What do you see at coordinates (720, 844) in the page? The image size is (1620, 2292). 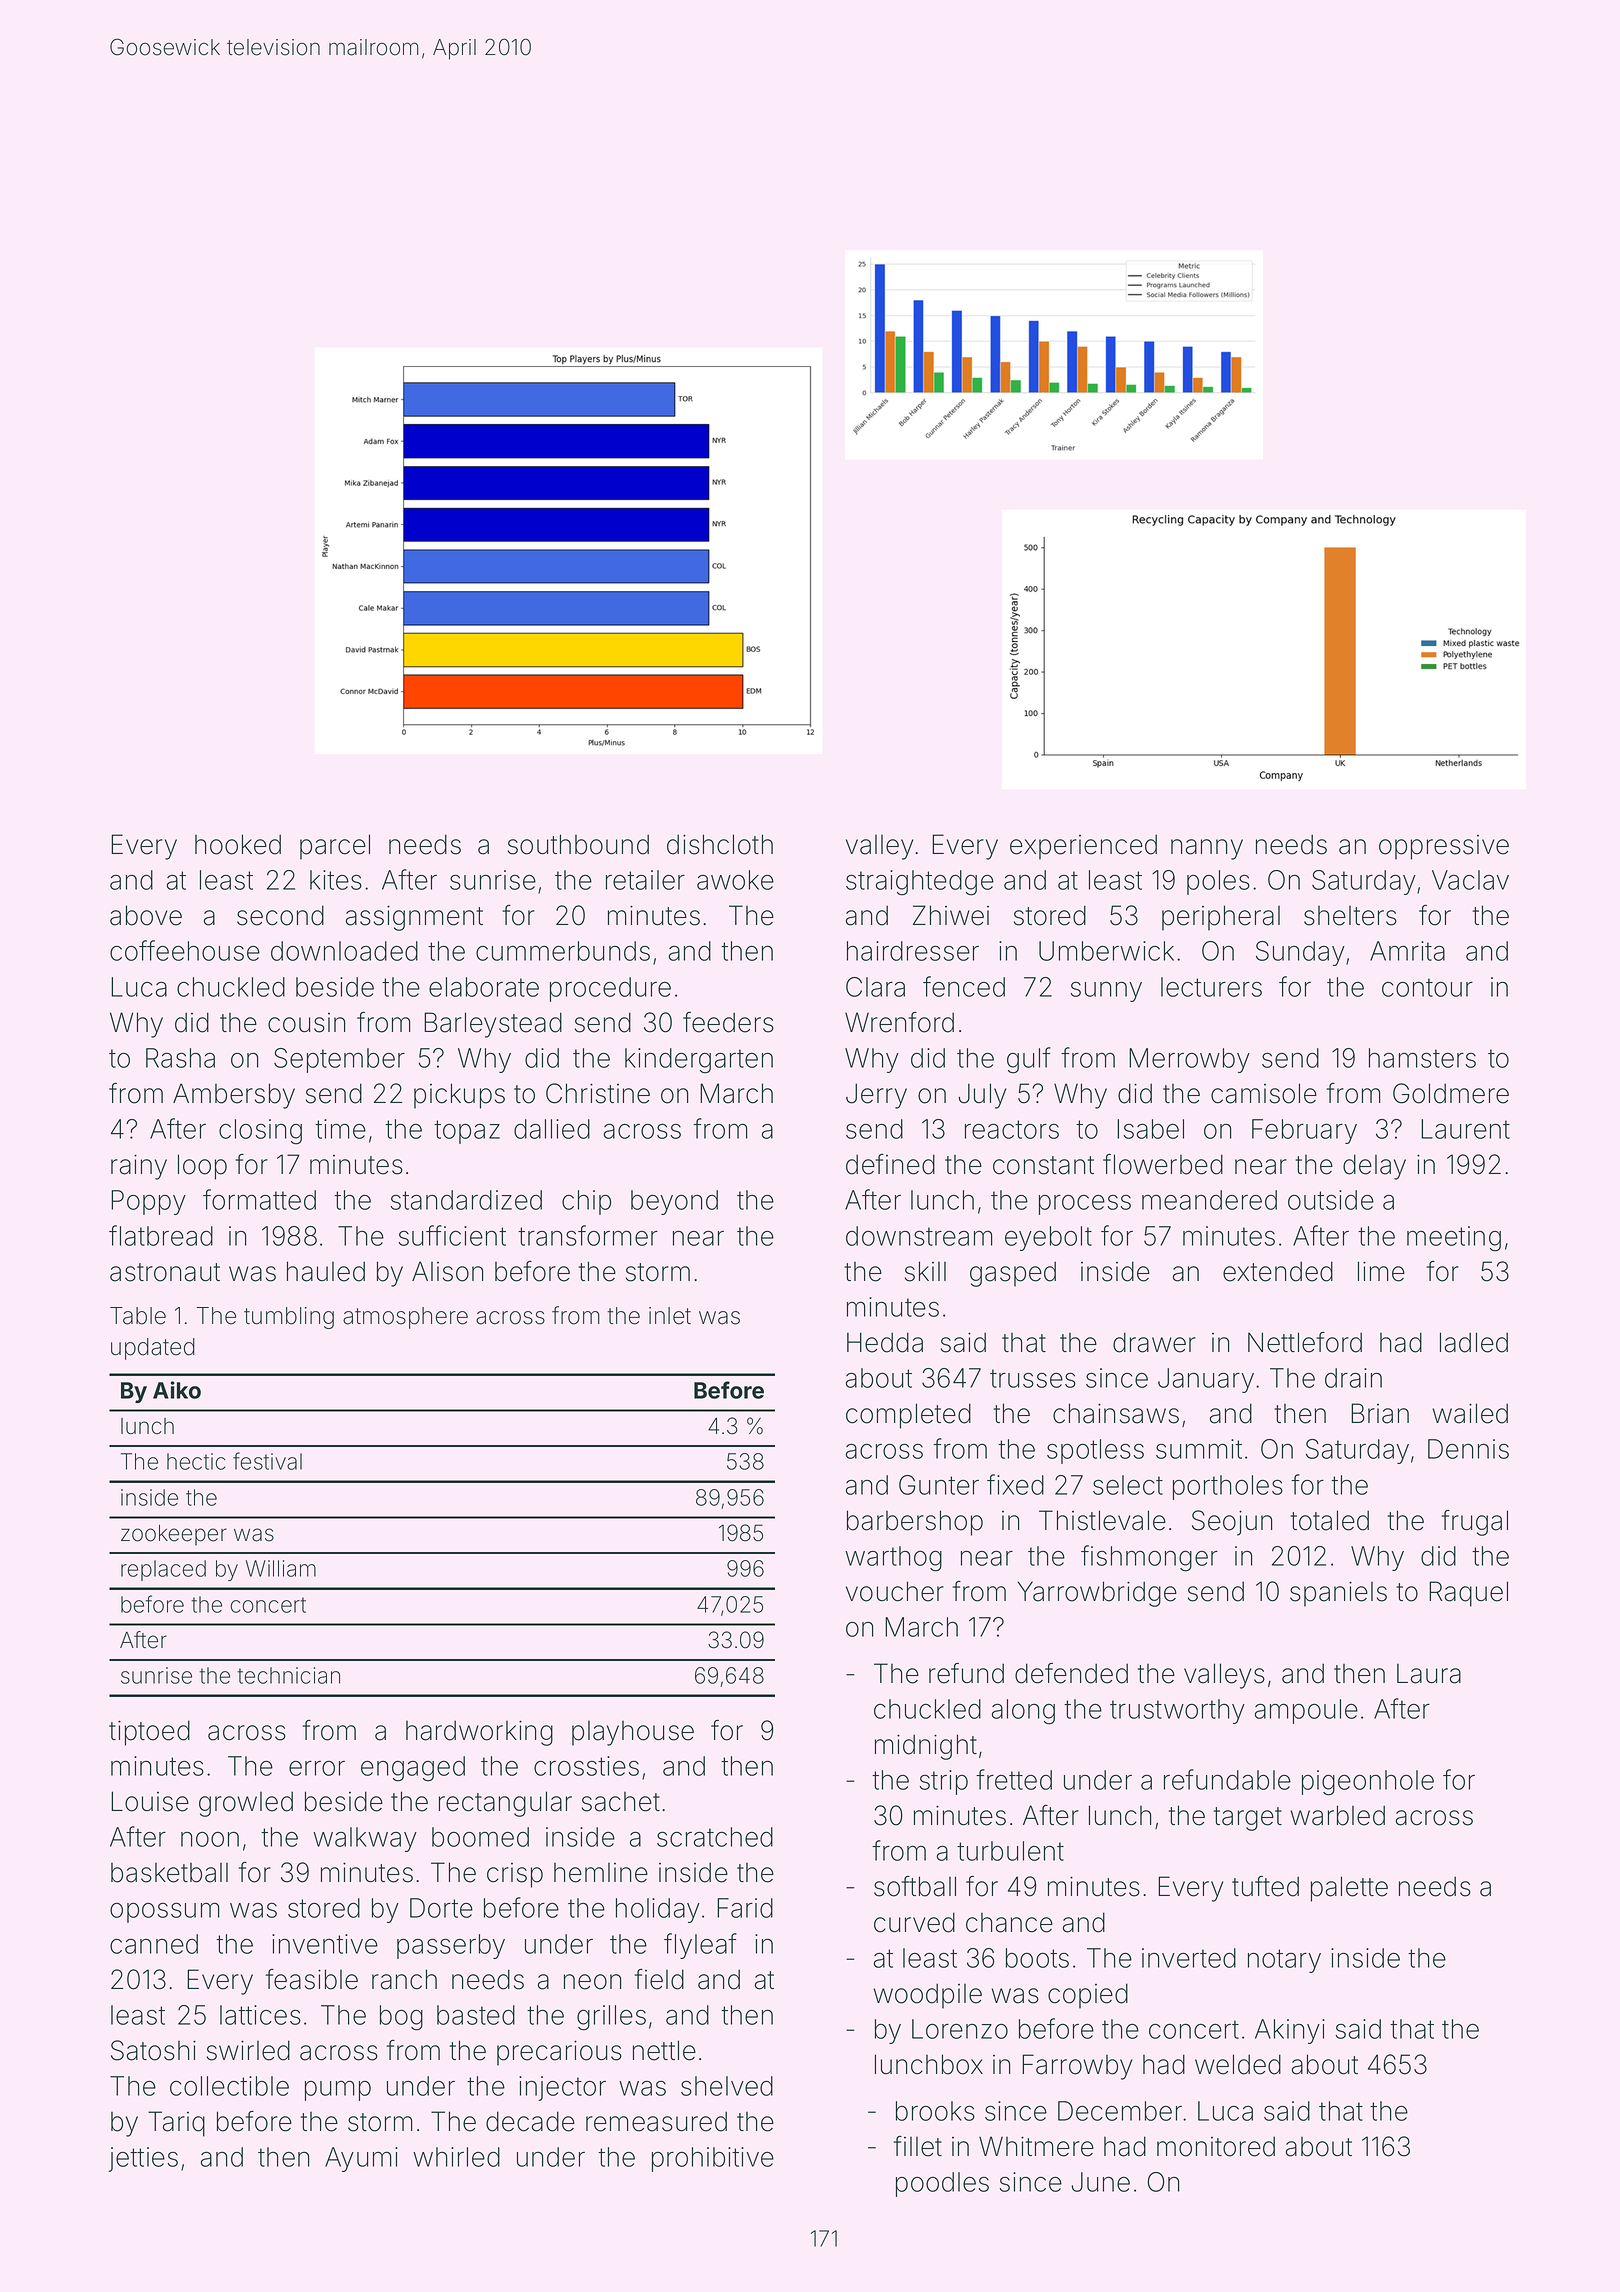 I see `dishcloth` at bounding box center [720, 844].
